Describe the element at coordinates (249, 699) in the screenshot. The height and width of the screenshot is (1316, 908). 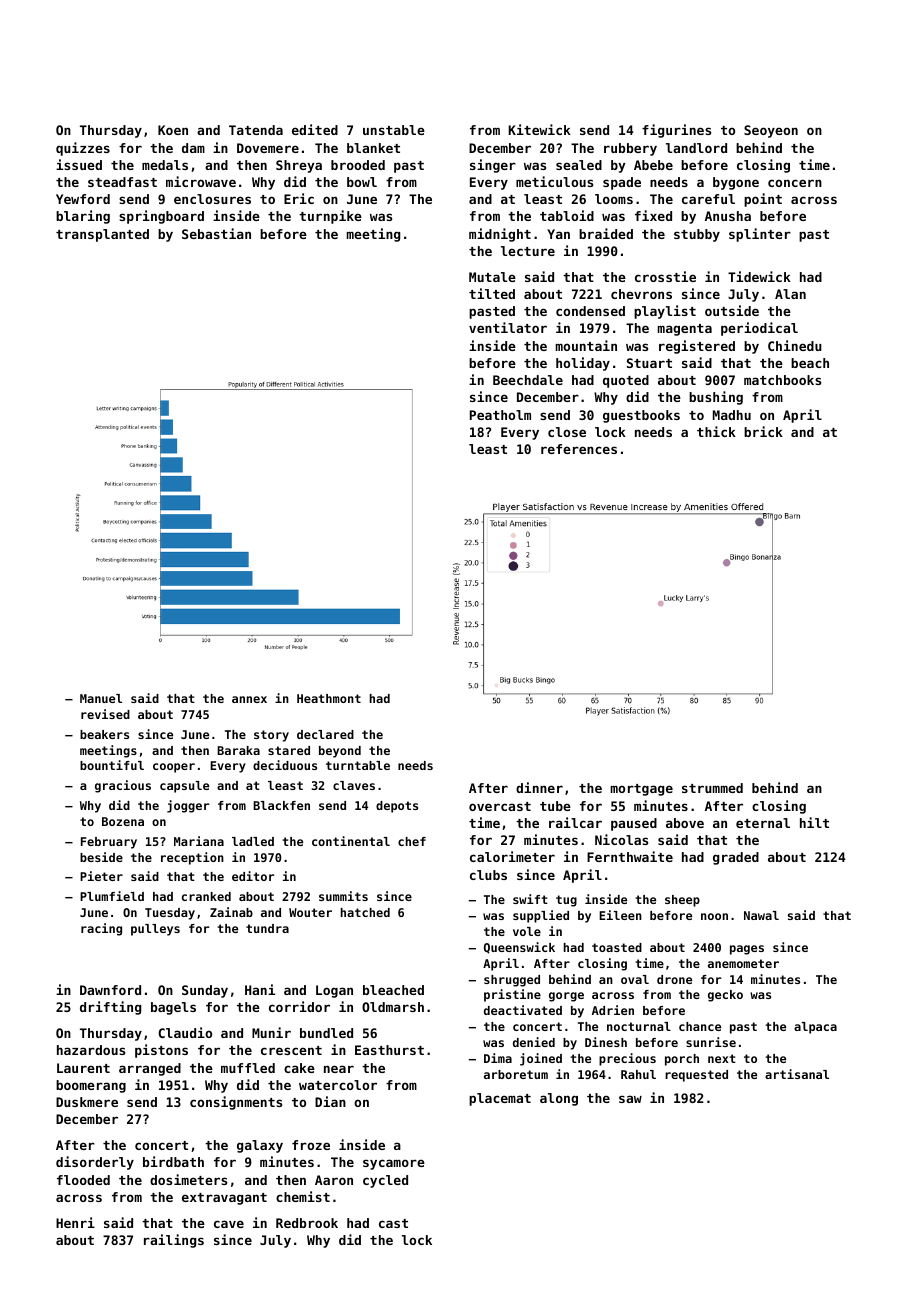
I see `annex` at that location.
